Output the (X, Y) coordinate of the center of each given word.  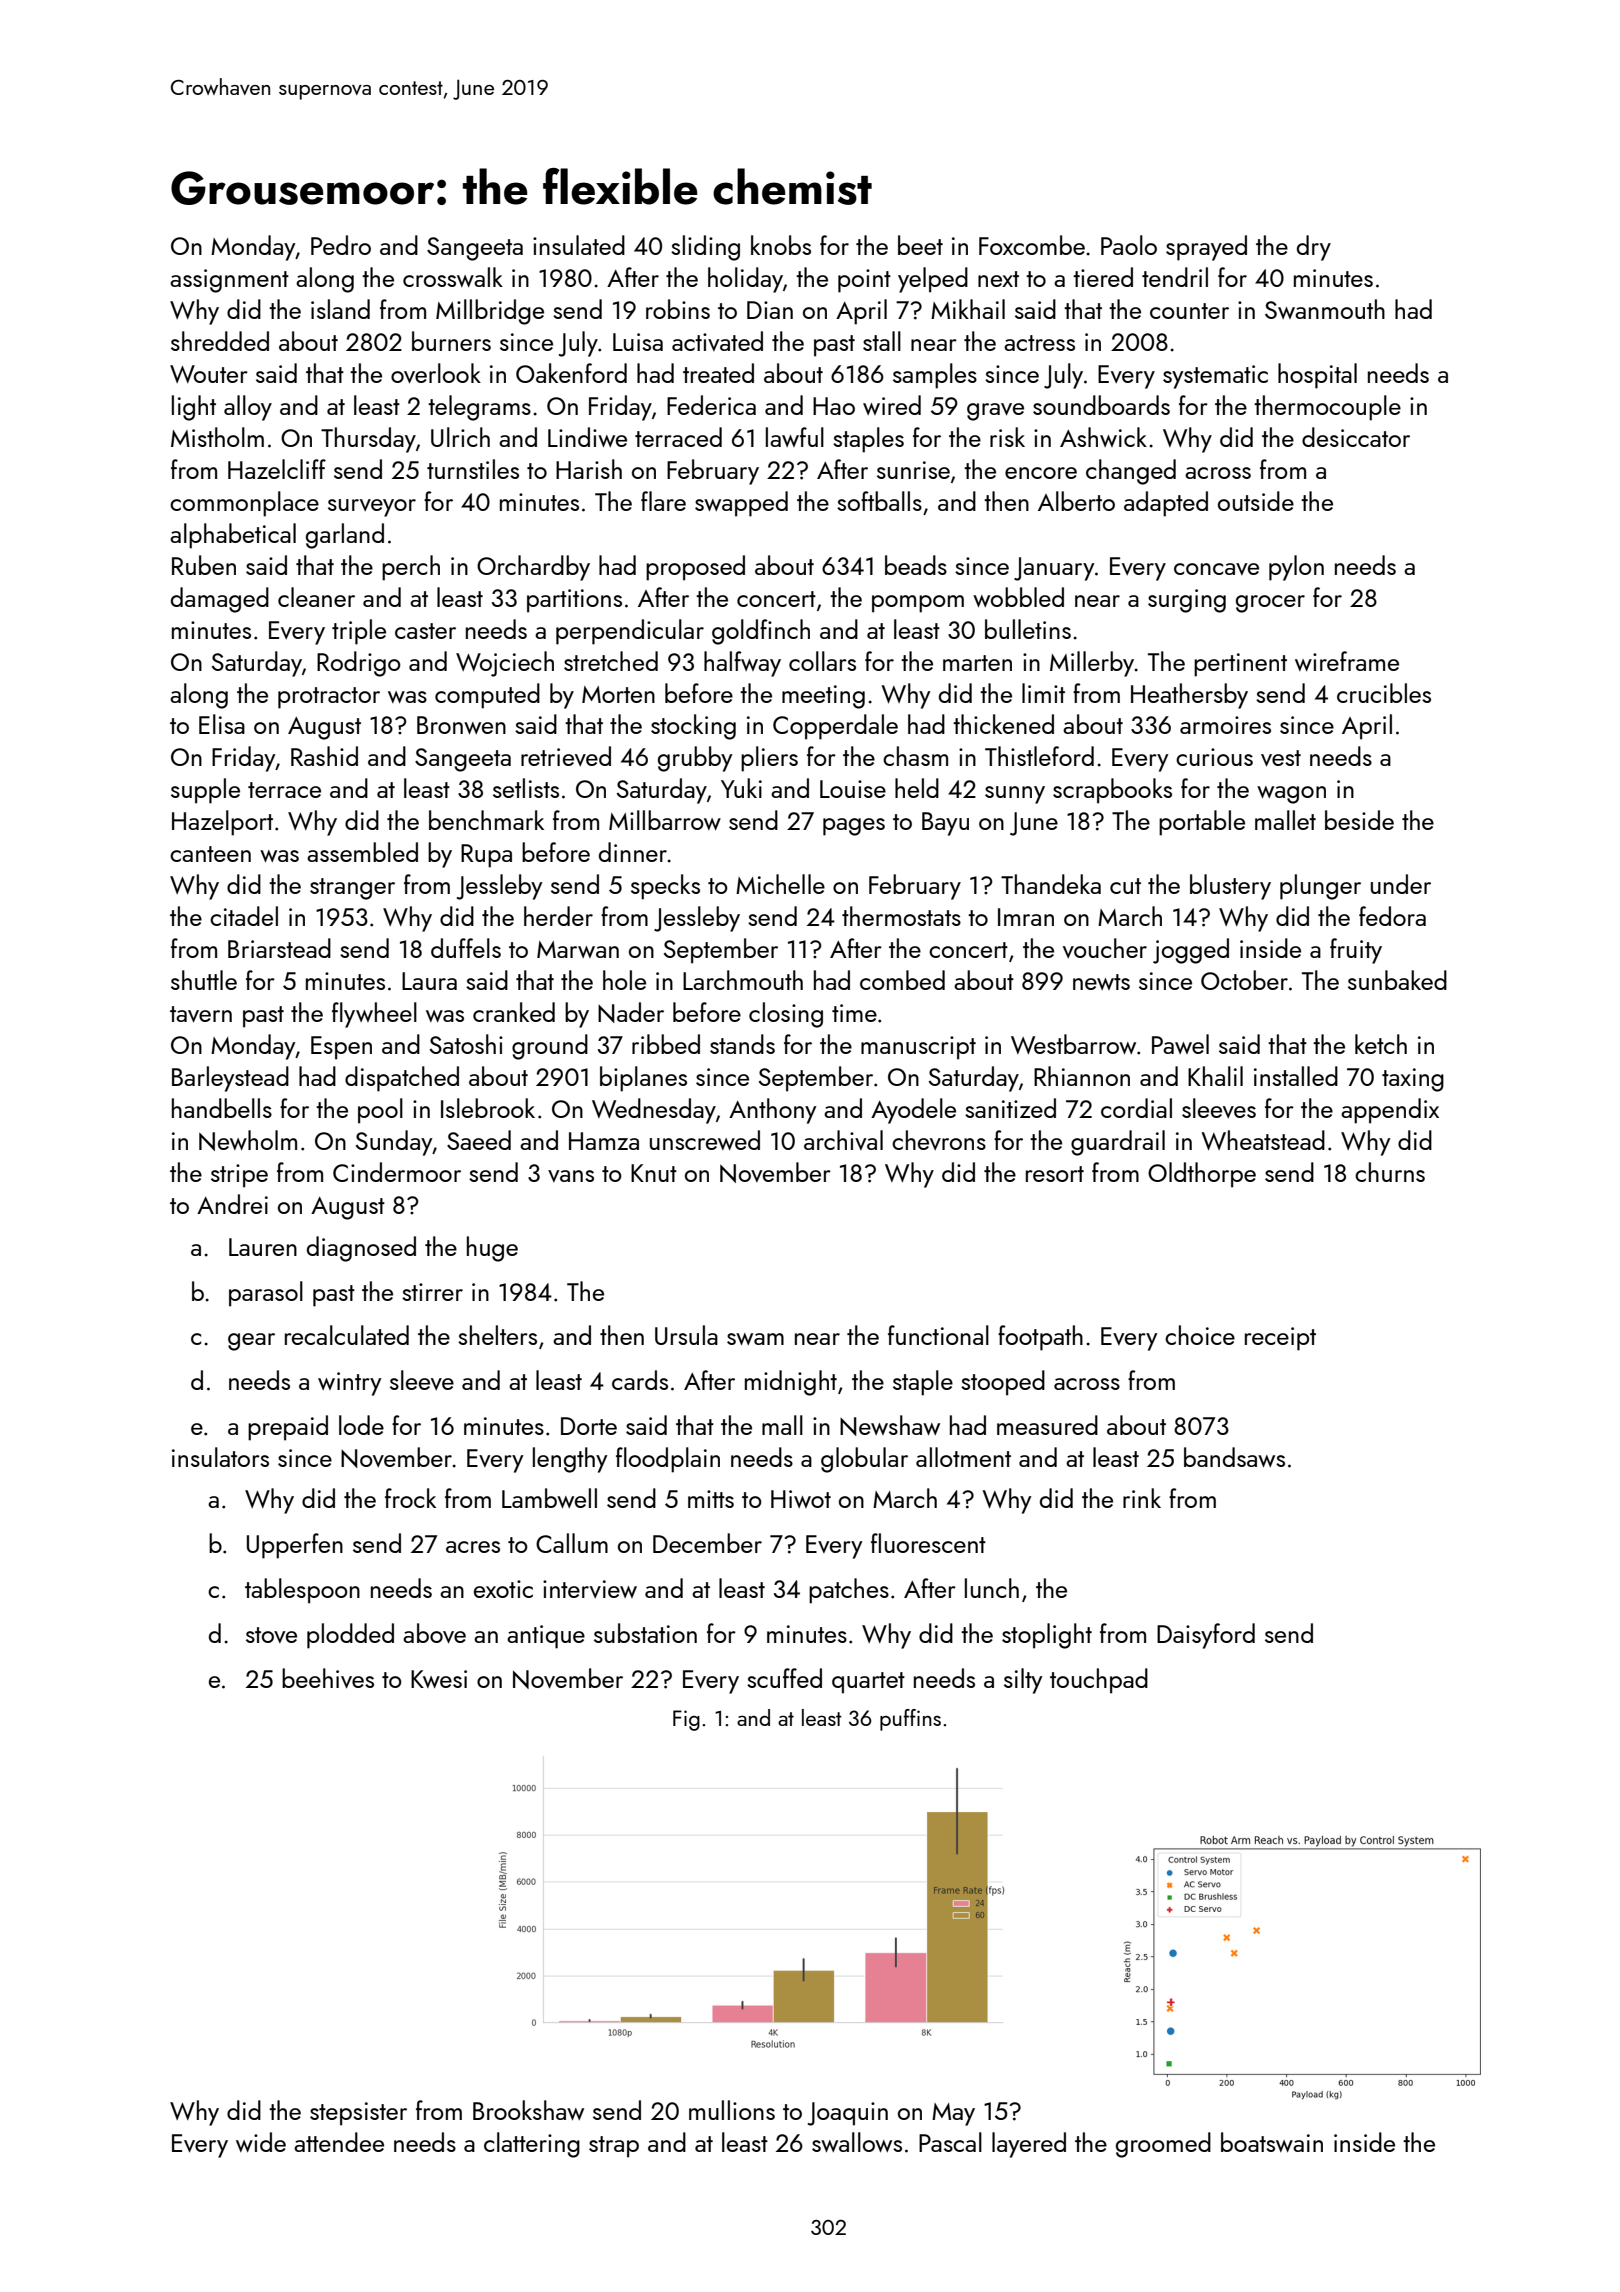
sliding (705, 248)
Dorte (589, 1426)
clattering (532, 2145)
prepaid (288, 1428)
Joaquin (847, 2114)
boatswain (1272, 2142)
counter (1189, 311)
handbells (222, 1108)
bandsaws (1234, 1457)
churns (1390, 1172)
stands (742, 1044)
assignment (229, 281)
